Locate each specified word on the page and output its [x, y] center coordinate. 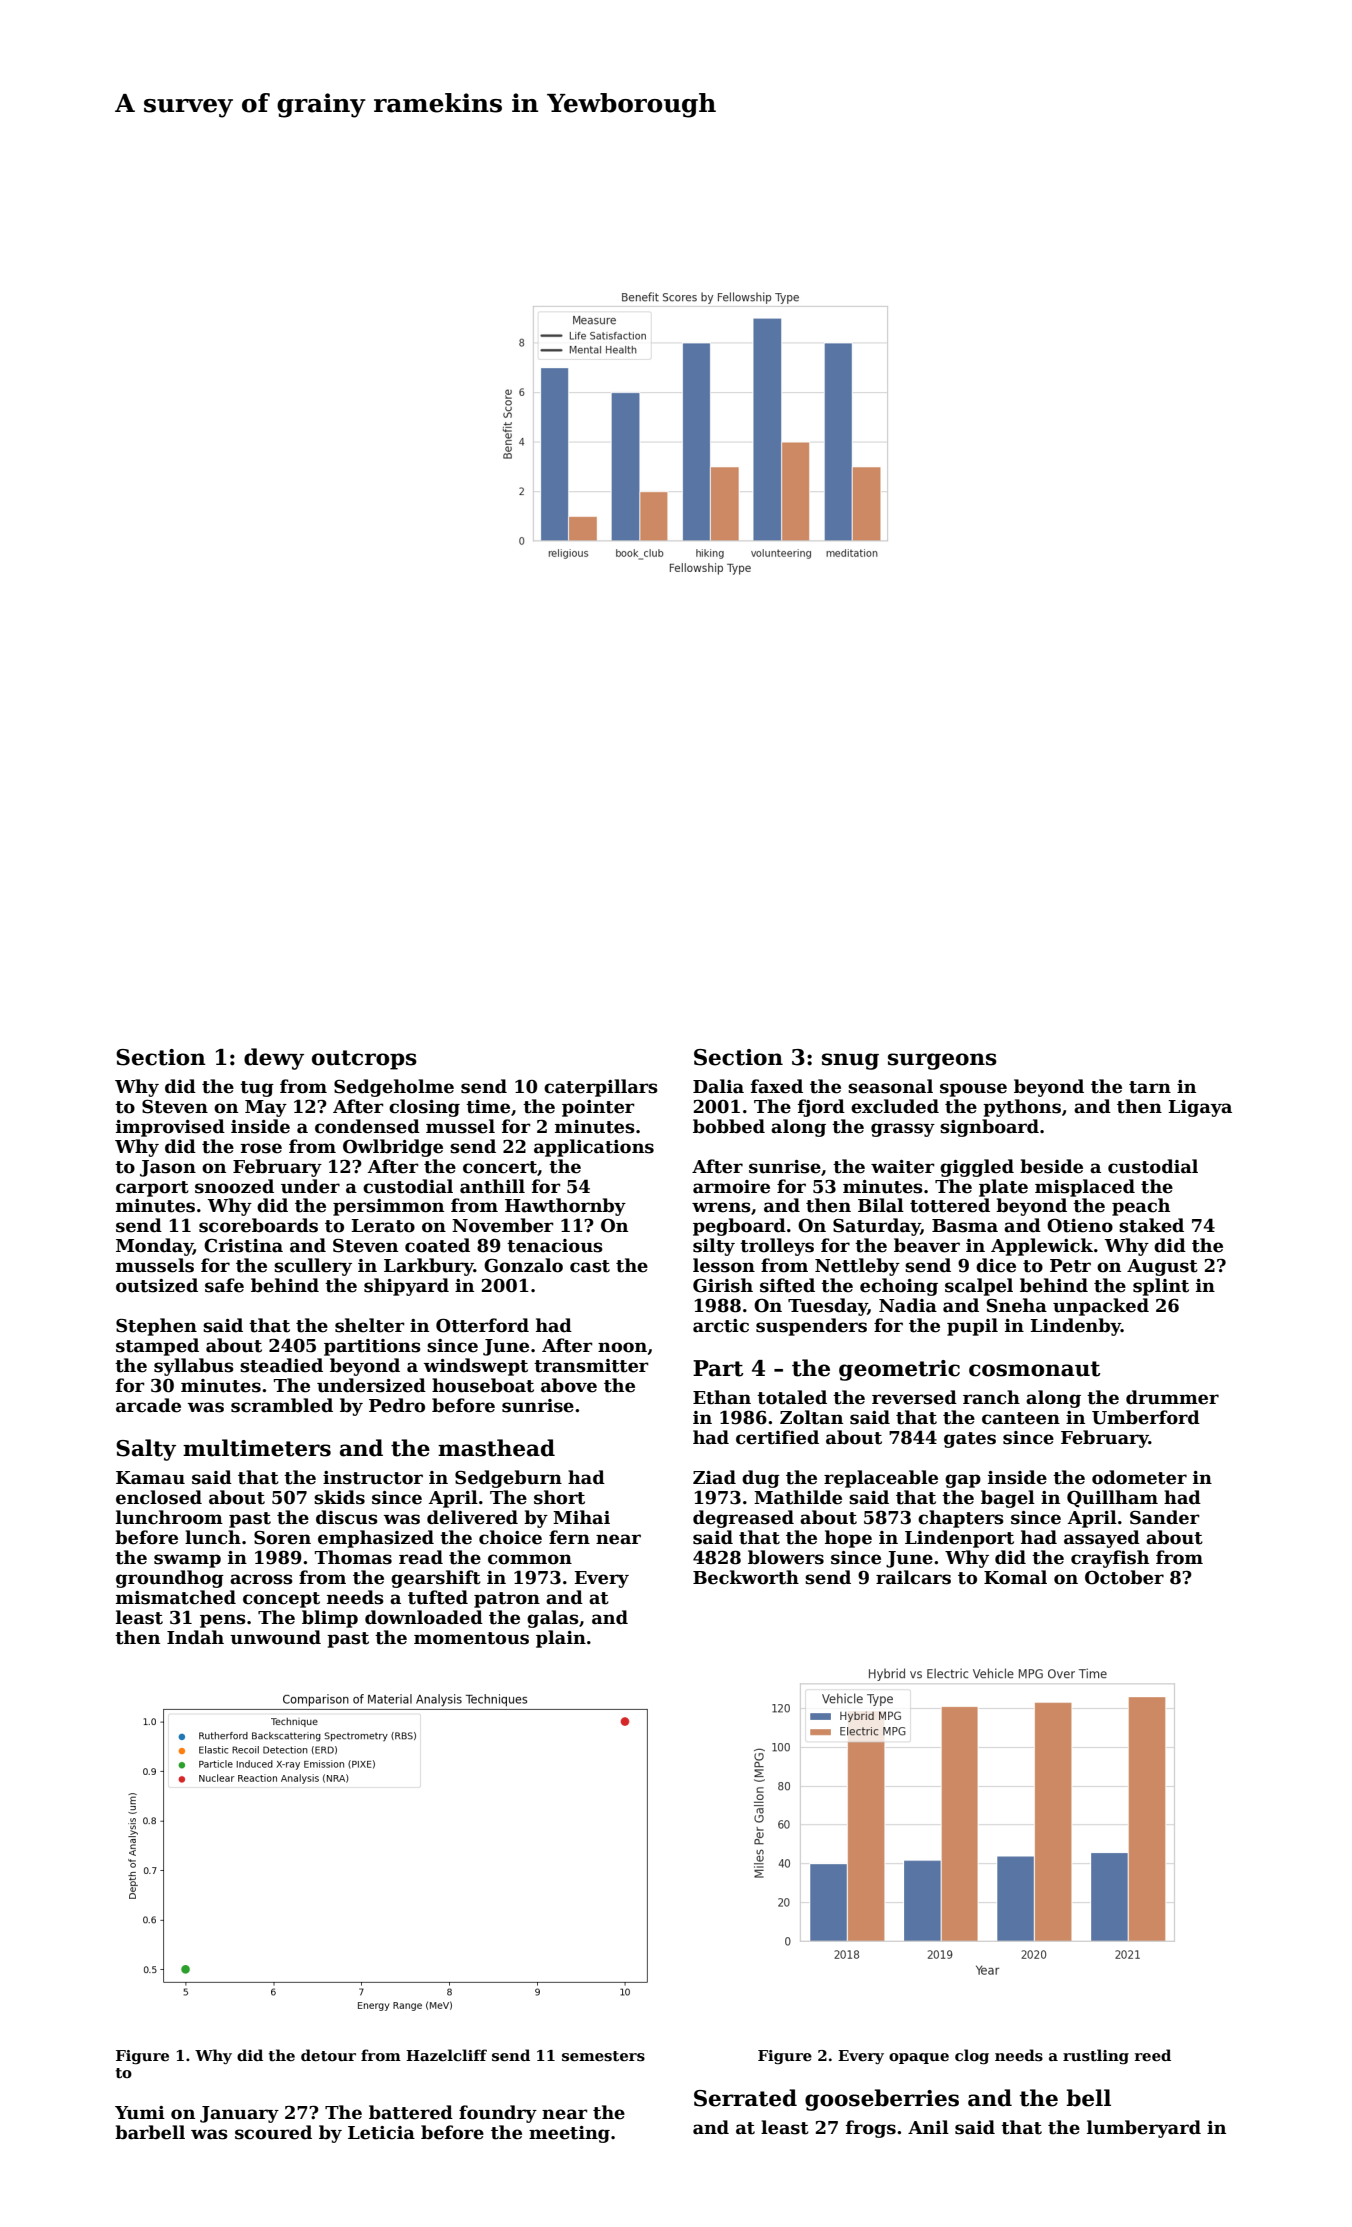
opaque [919, 2058]
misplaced [1085, 1188]
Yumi [140, 2113]
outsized [157, 1285]
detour [328, 2055]
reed [1153, 2055]
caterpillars [601, 1088]
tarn [1150, 1087]
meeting [569, 2134]
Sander [1165, 1517]
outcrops [364, 1060]
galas [553, 1619]
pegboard [739, 1227]
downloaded [424, 1617]
